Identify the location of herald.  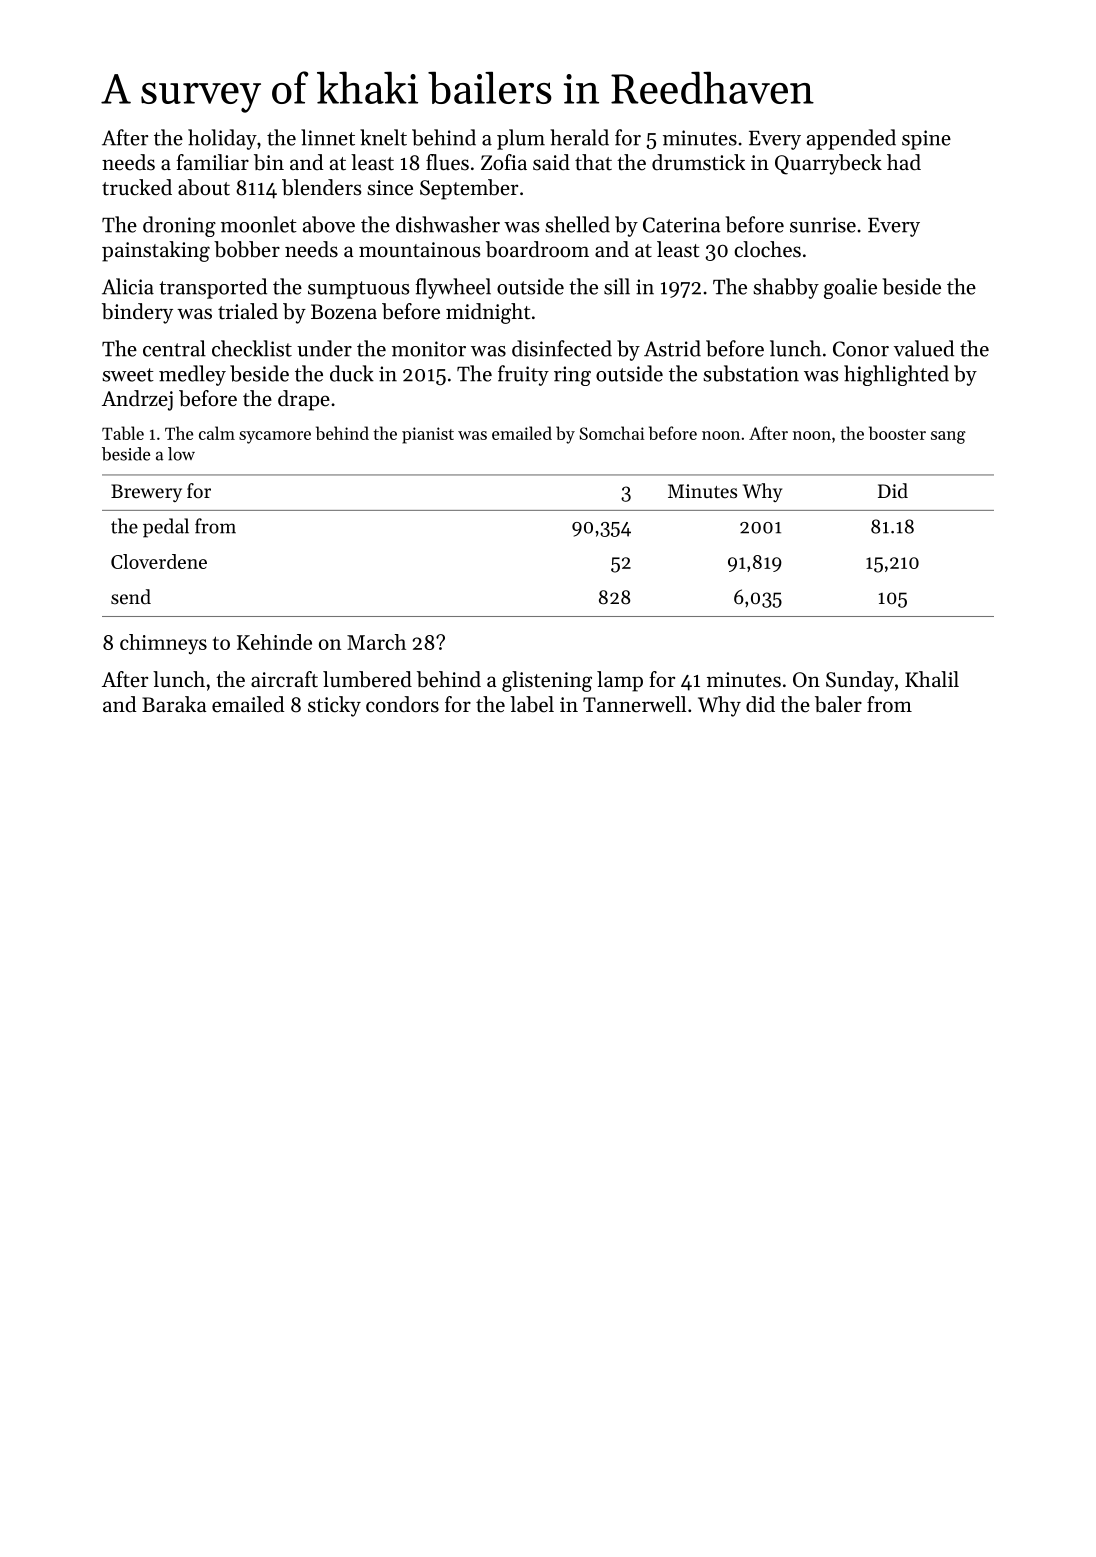
(579, 137).
